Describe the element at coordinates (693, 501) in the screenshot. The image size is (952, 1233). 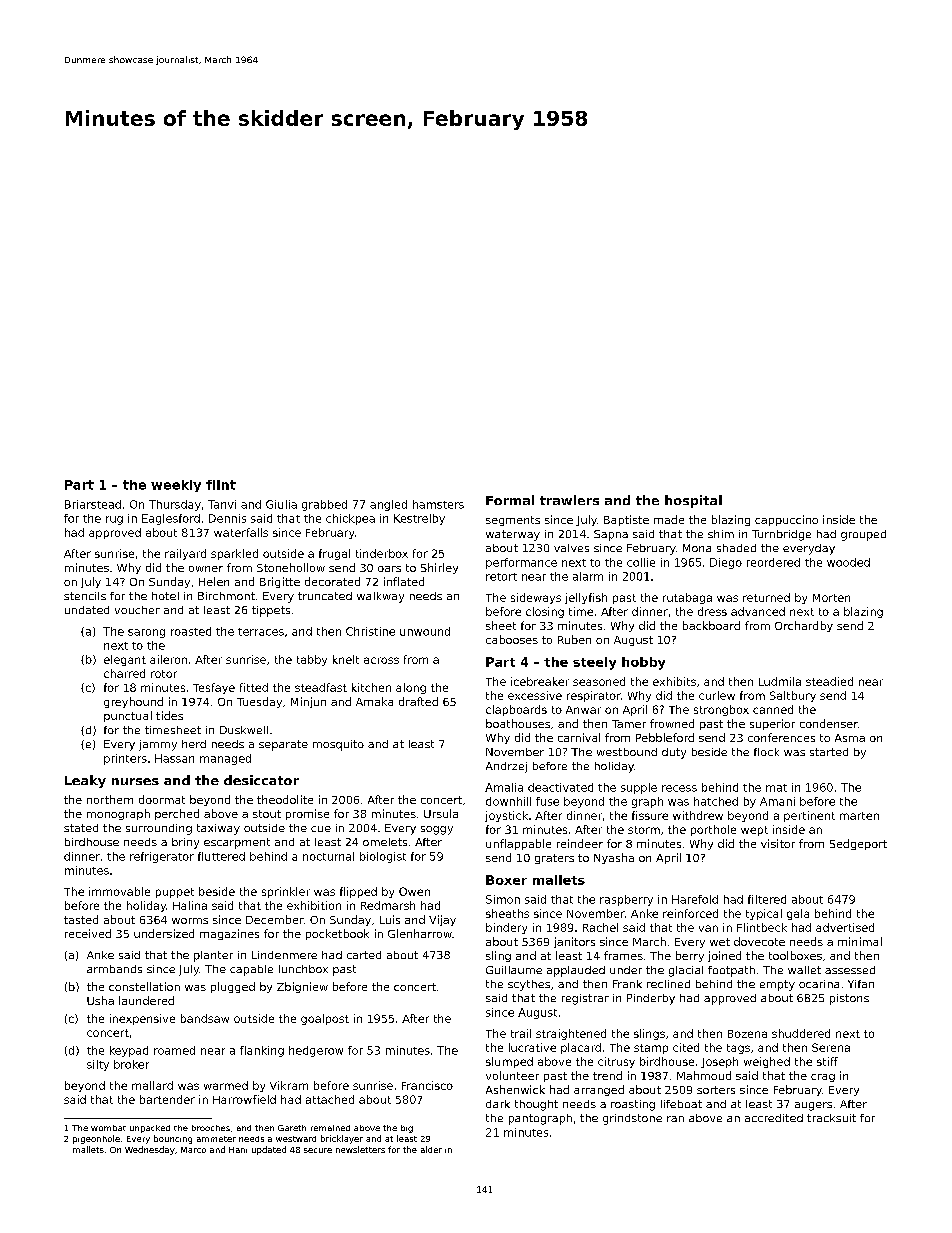
I see `hospital` at that location.
